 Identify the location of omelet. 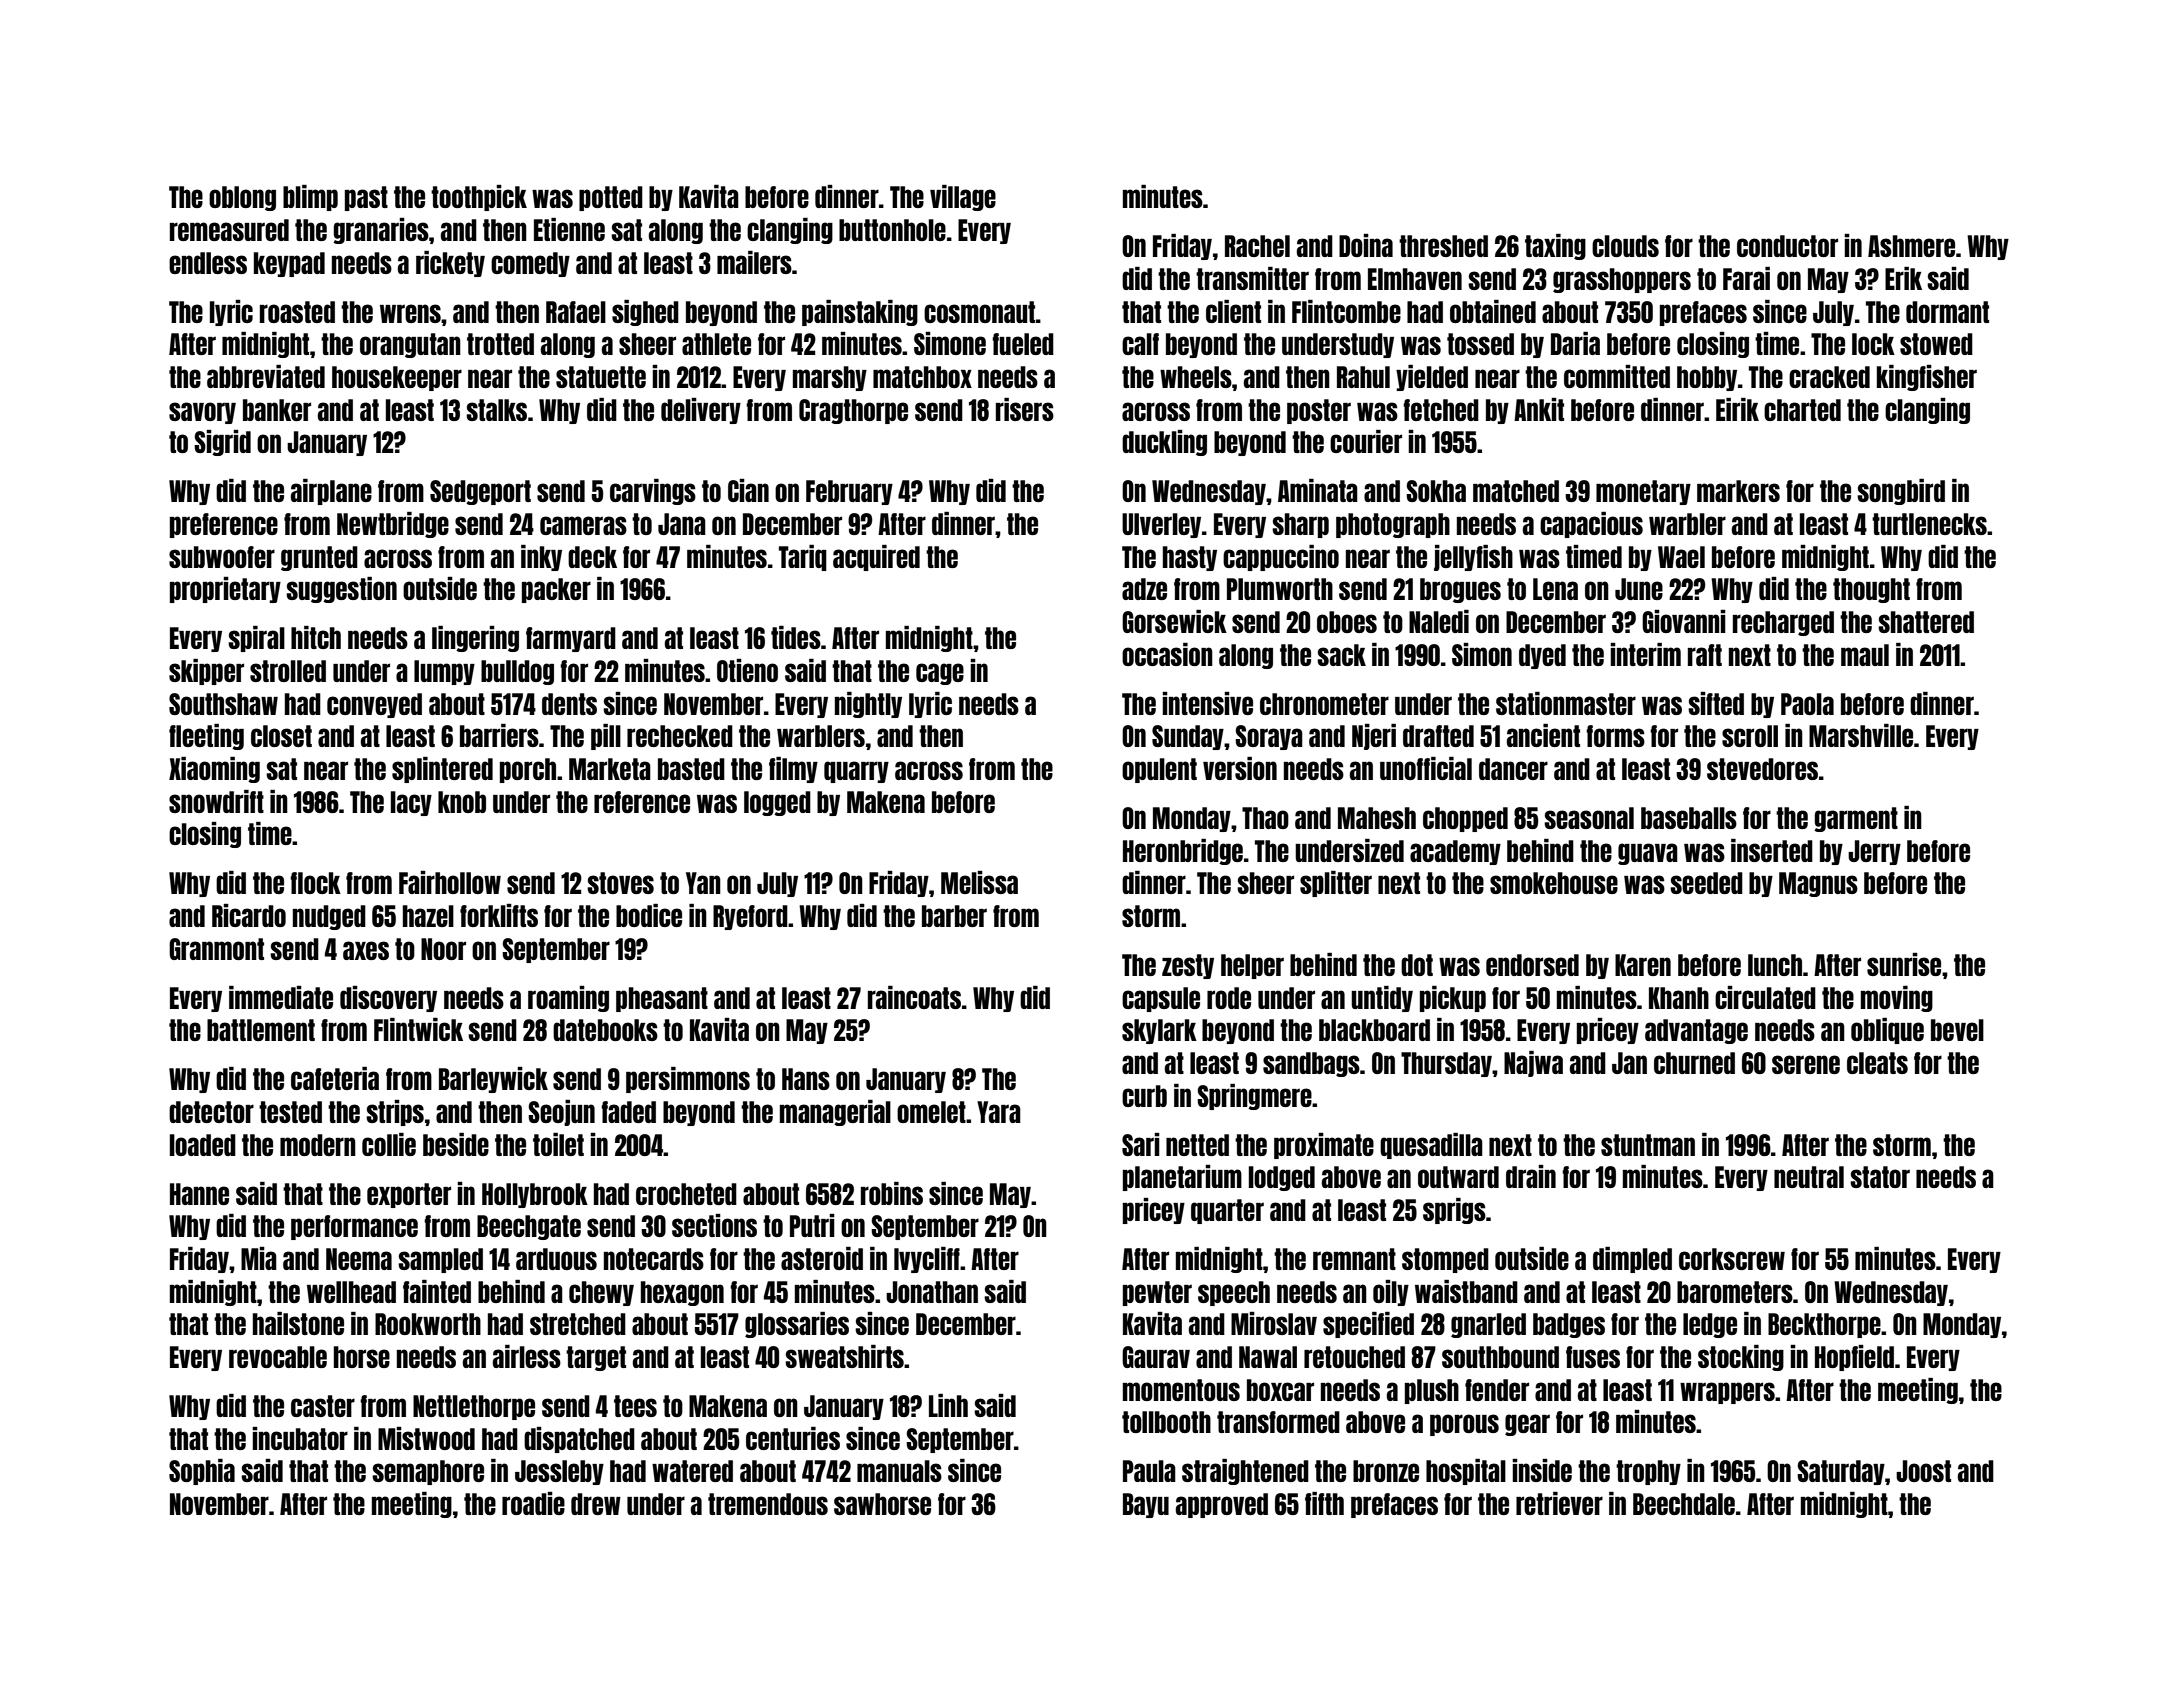
(931, 1112).
